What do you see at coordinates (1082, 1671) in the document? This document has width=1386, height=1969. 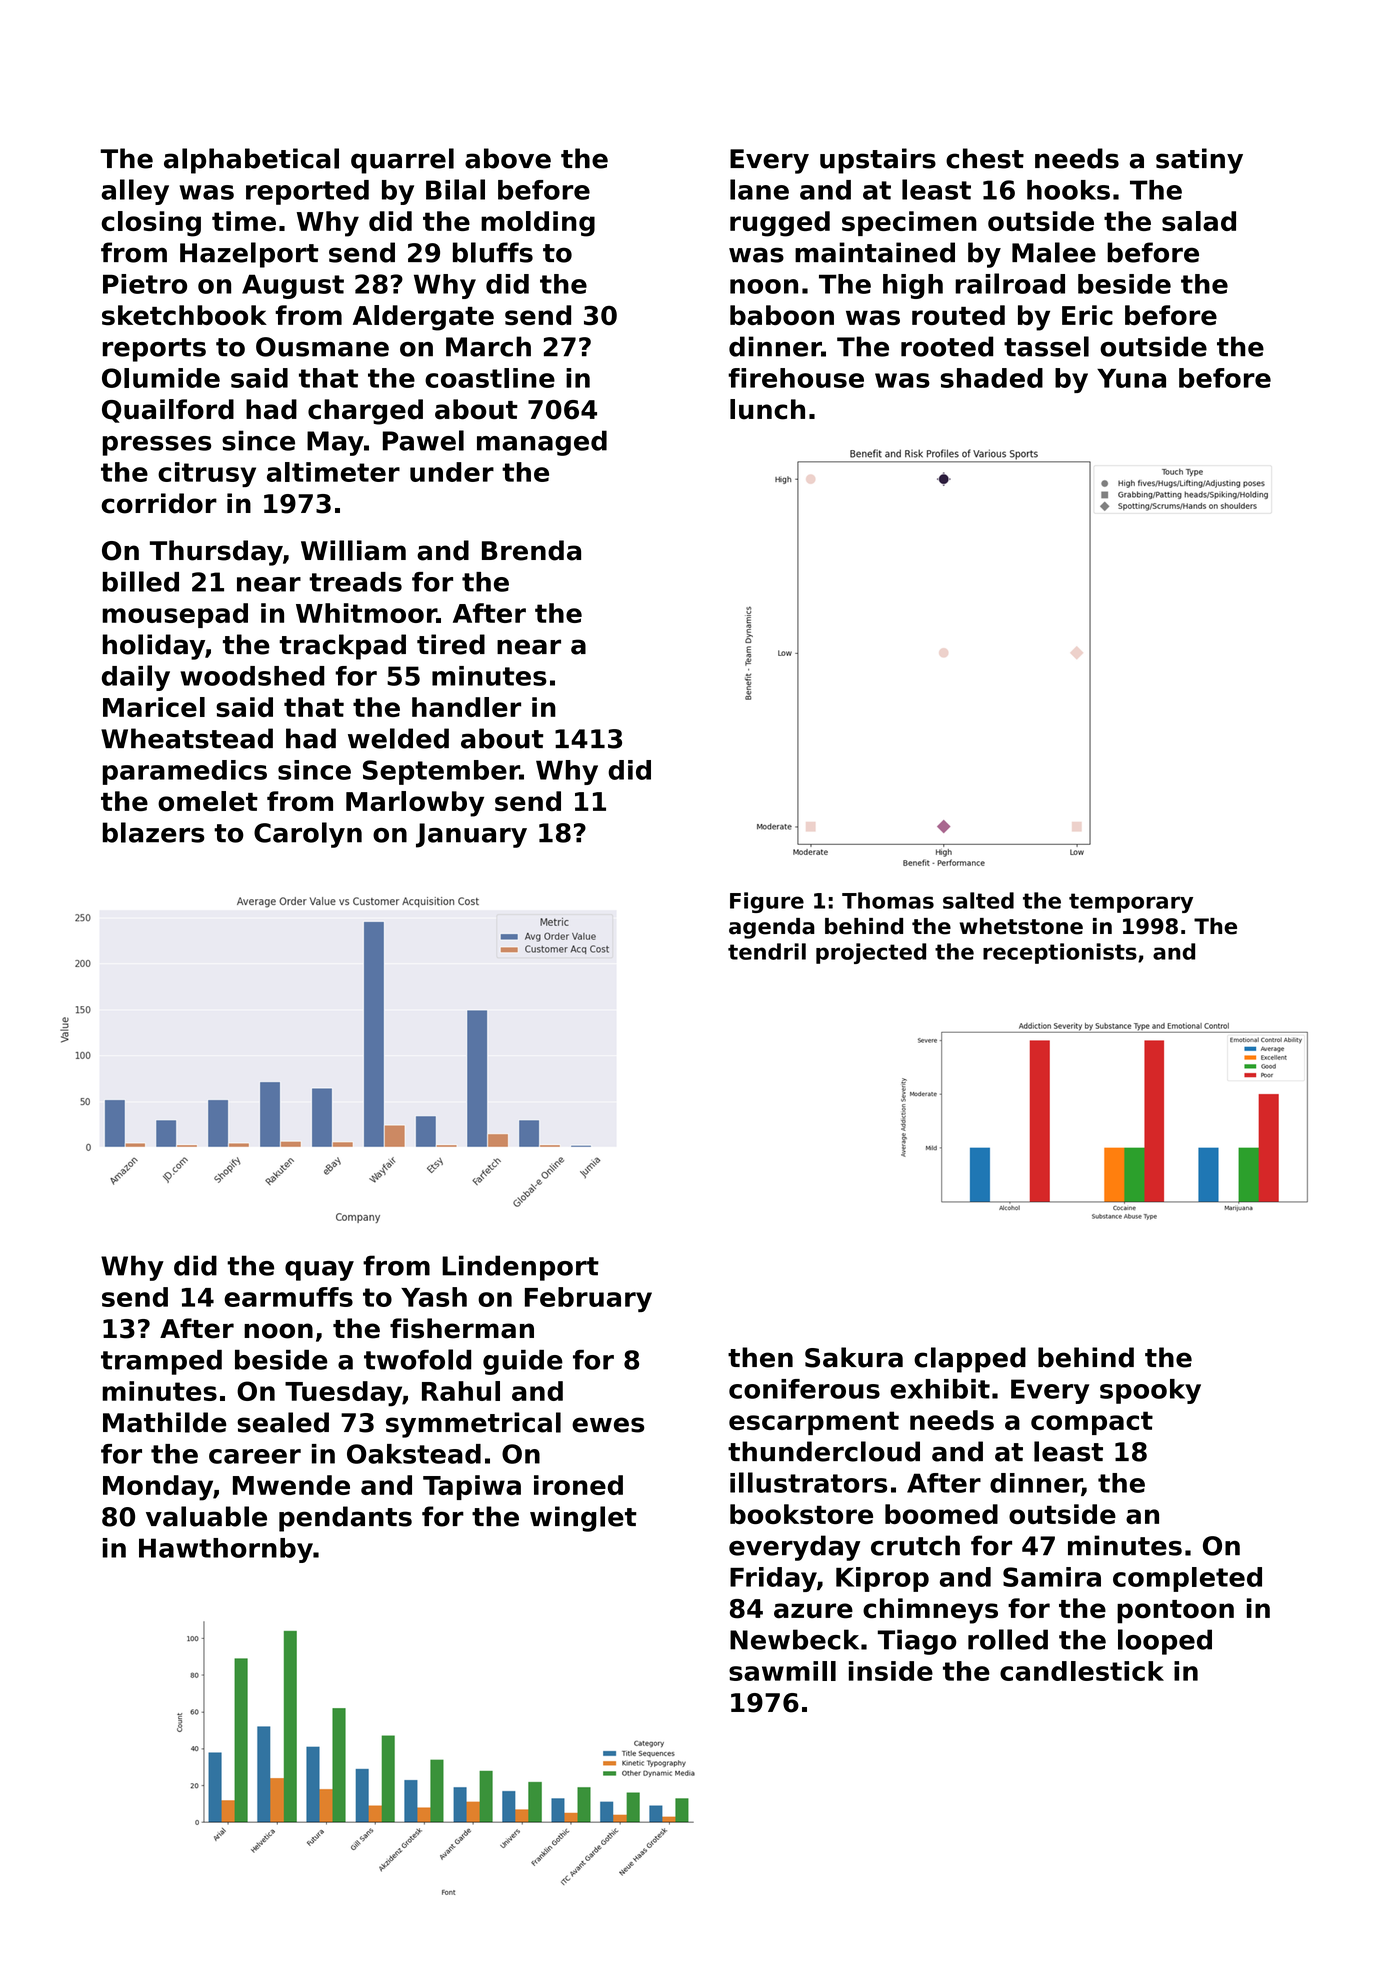 I see `candlestick` at bounding box center [1082, 1671].
